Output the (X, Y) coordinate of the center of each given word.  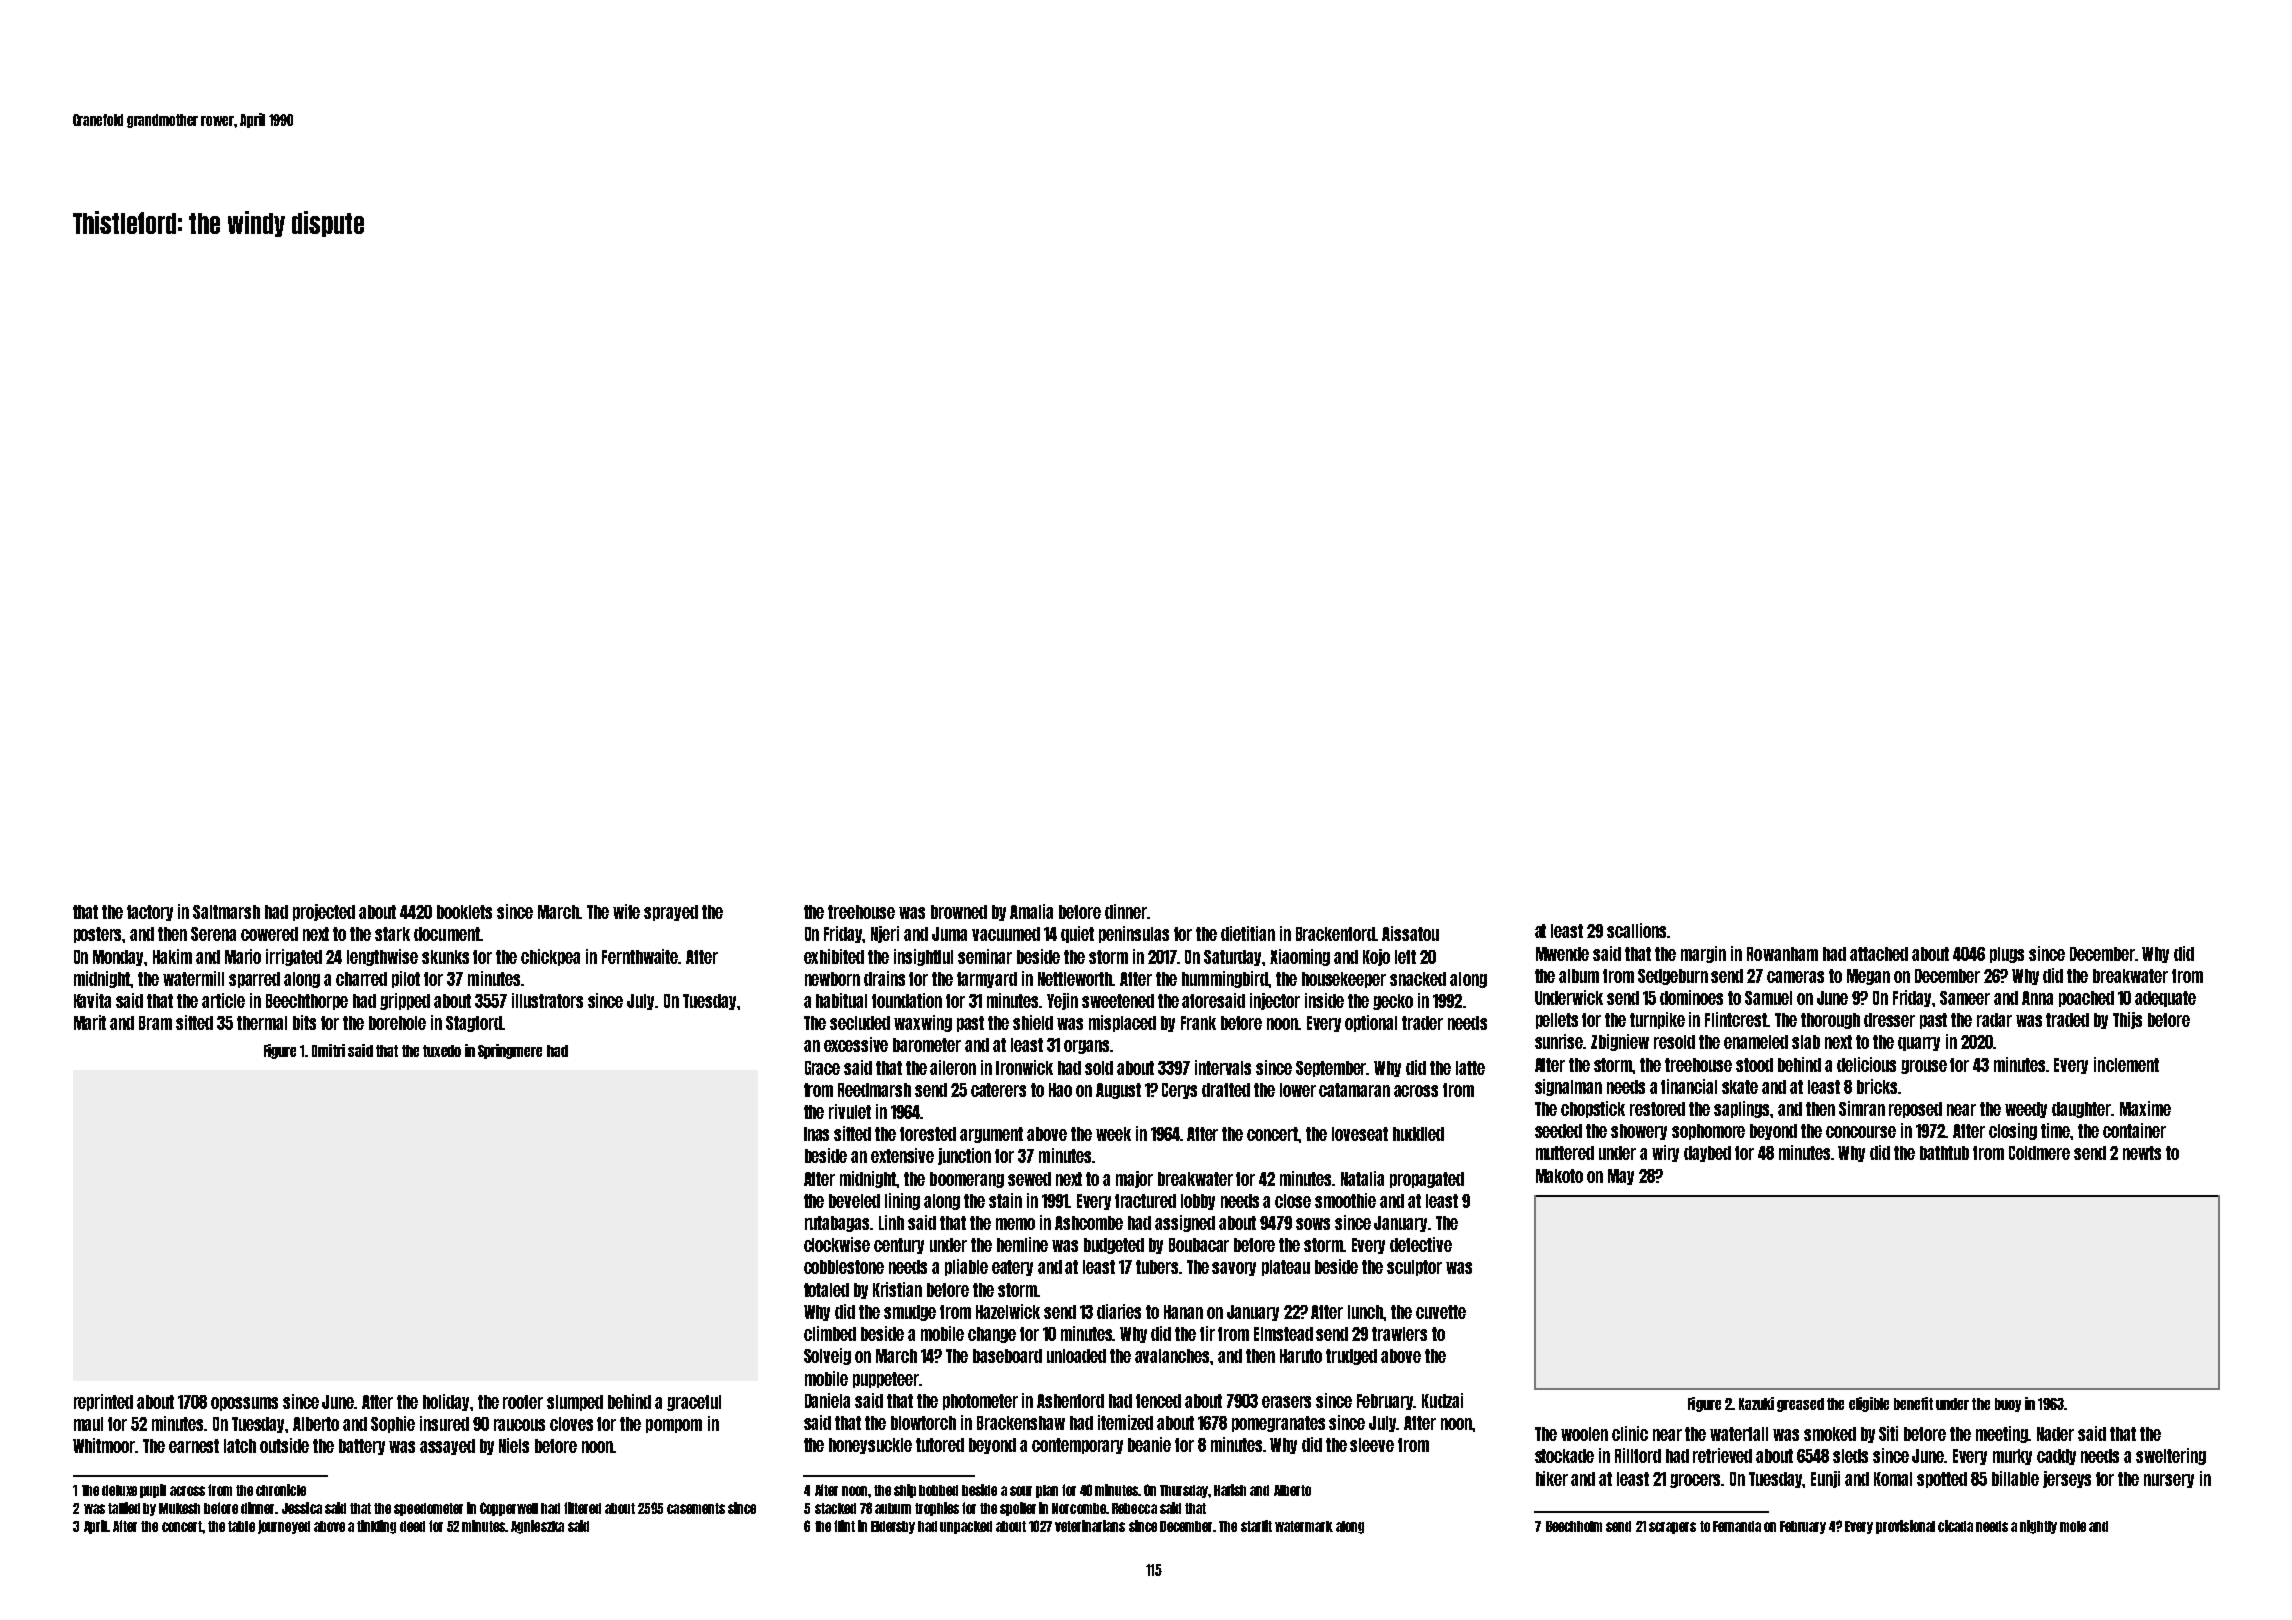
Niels (514, 1445)
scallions (1636, 930)
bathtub (1944, 1153)
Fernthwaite (640, 956)
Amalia (1031, 911)
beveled (854, 1201)
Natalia (1362, 1178)
